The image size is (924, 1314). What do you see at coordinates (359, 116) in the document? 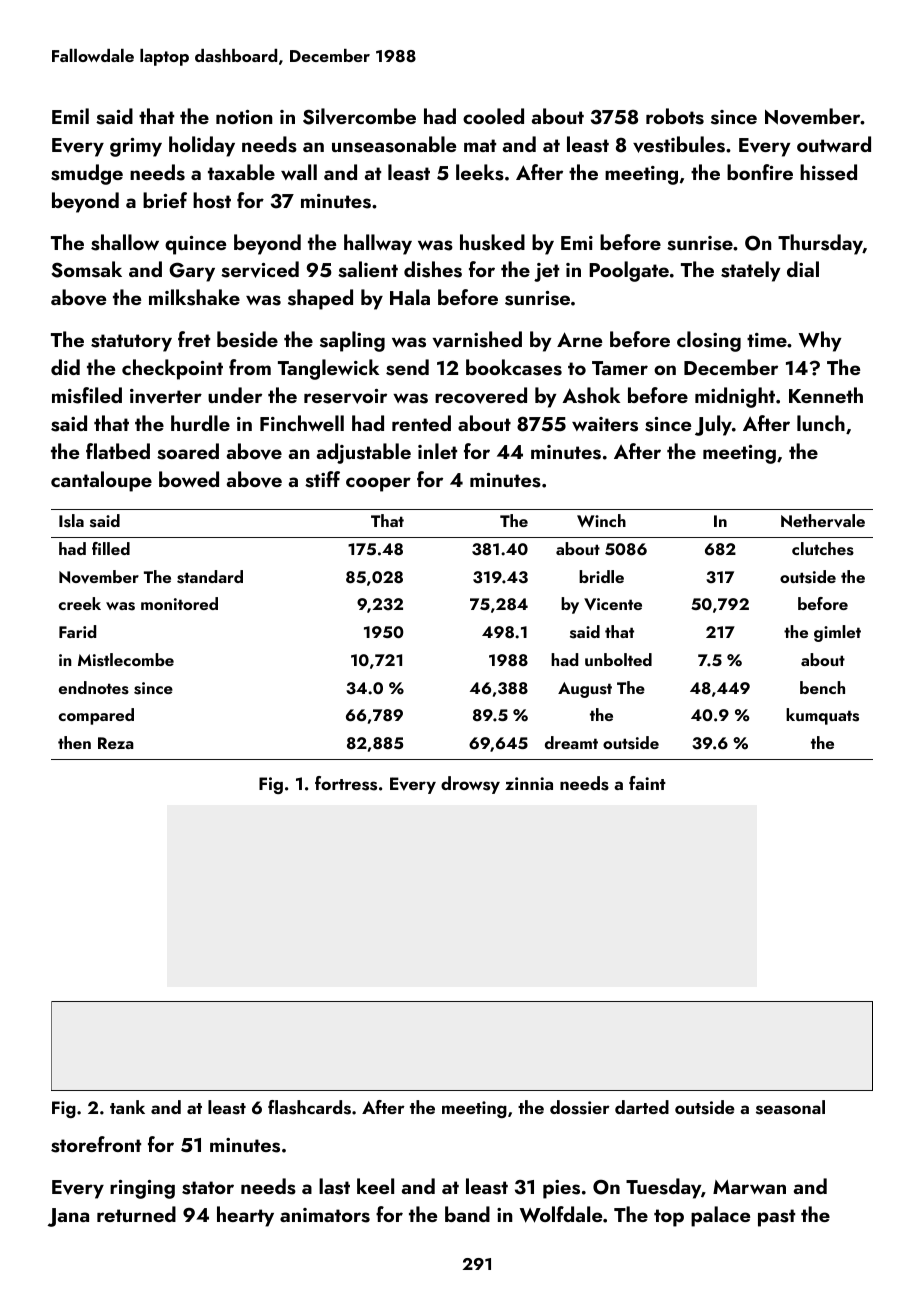
I see `Silvercombe` at bounding box center [359, 116].
